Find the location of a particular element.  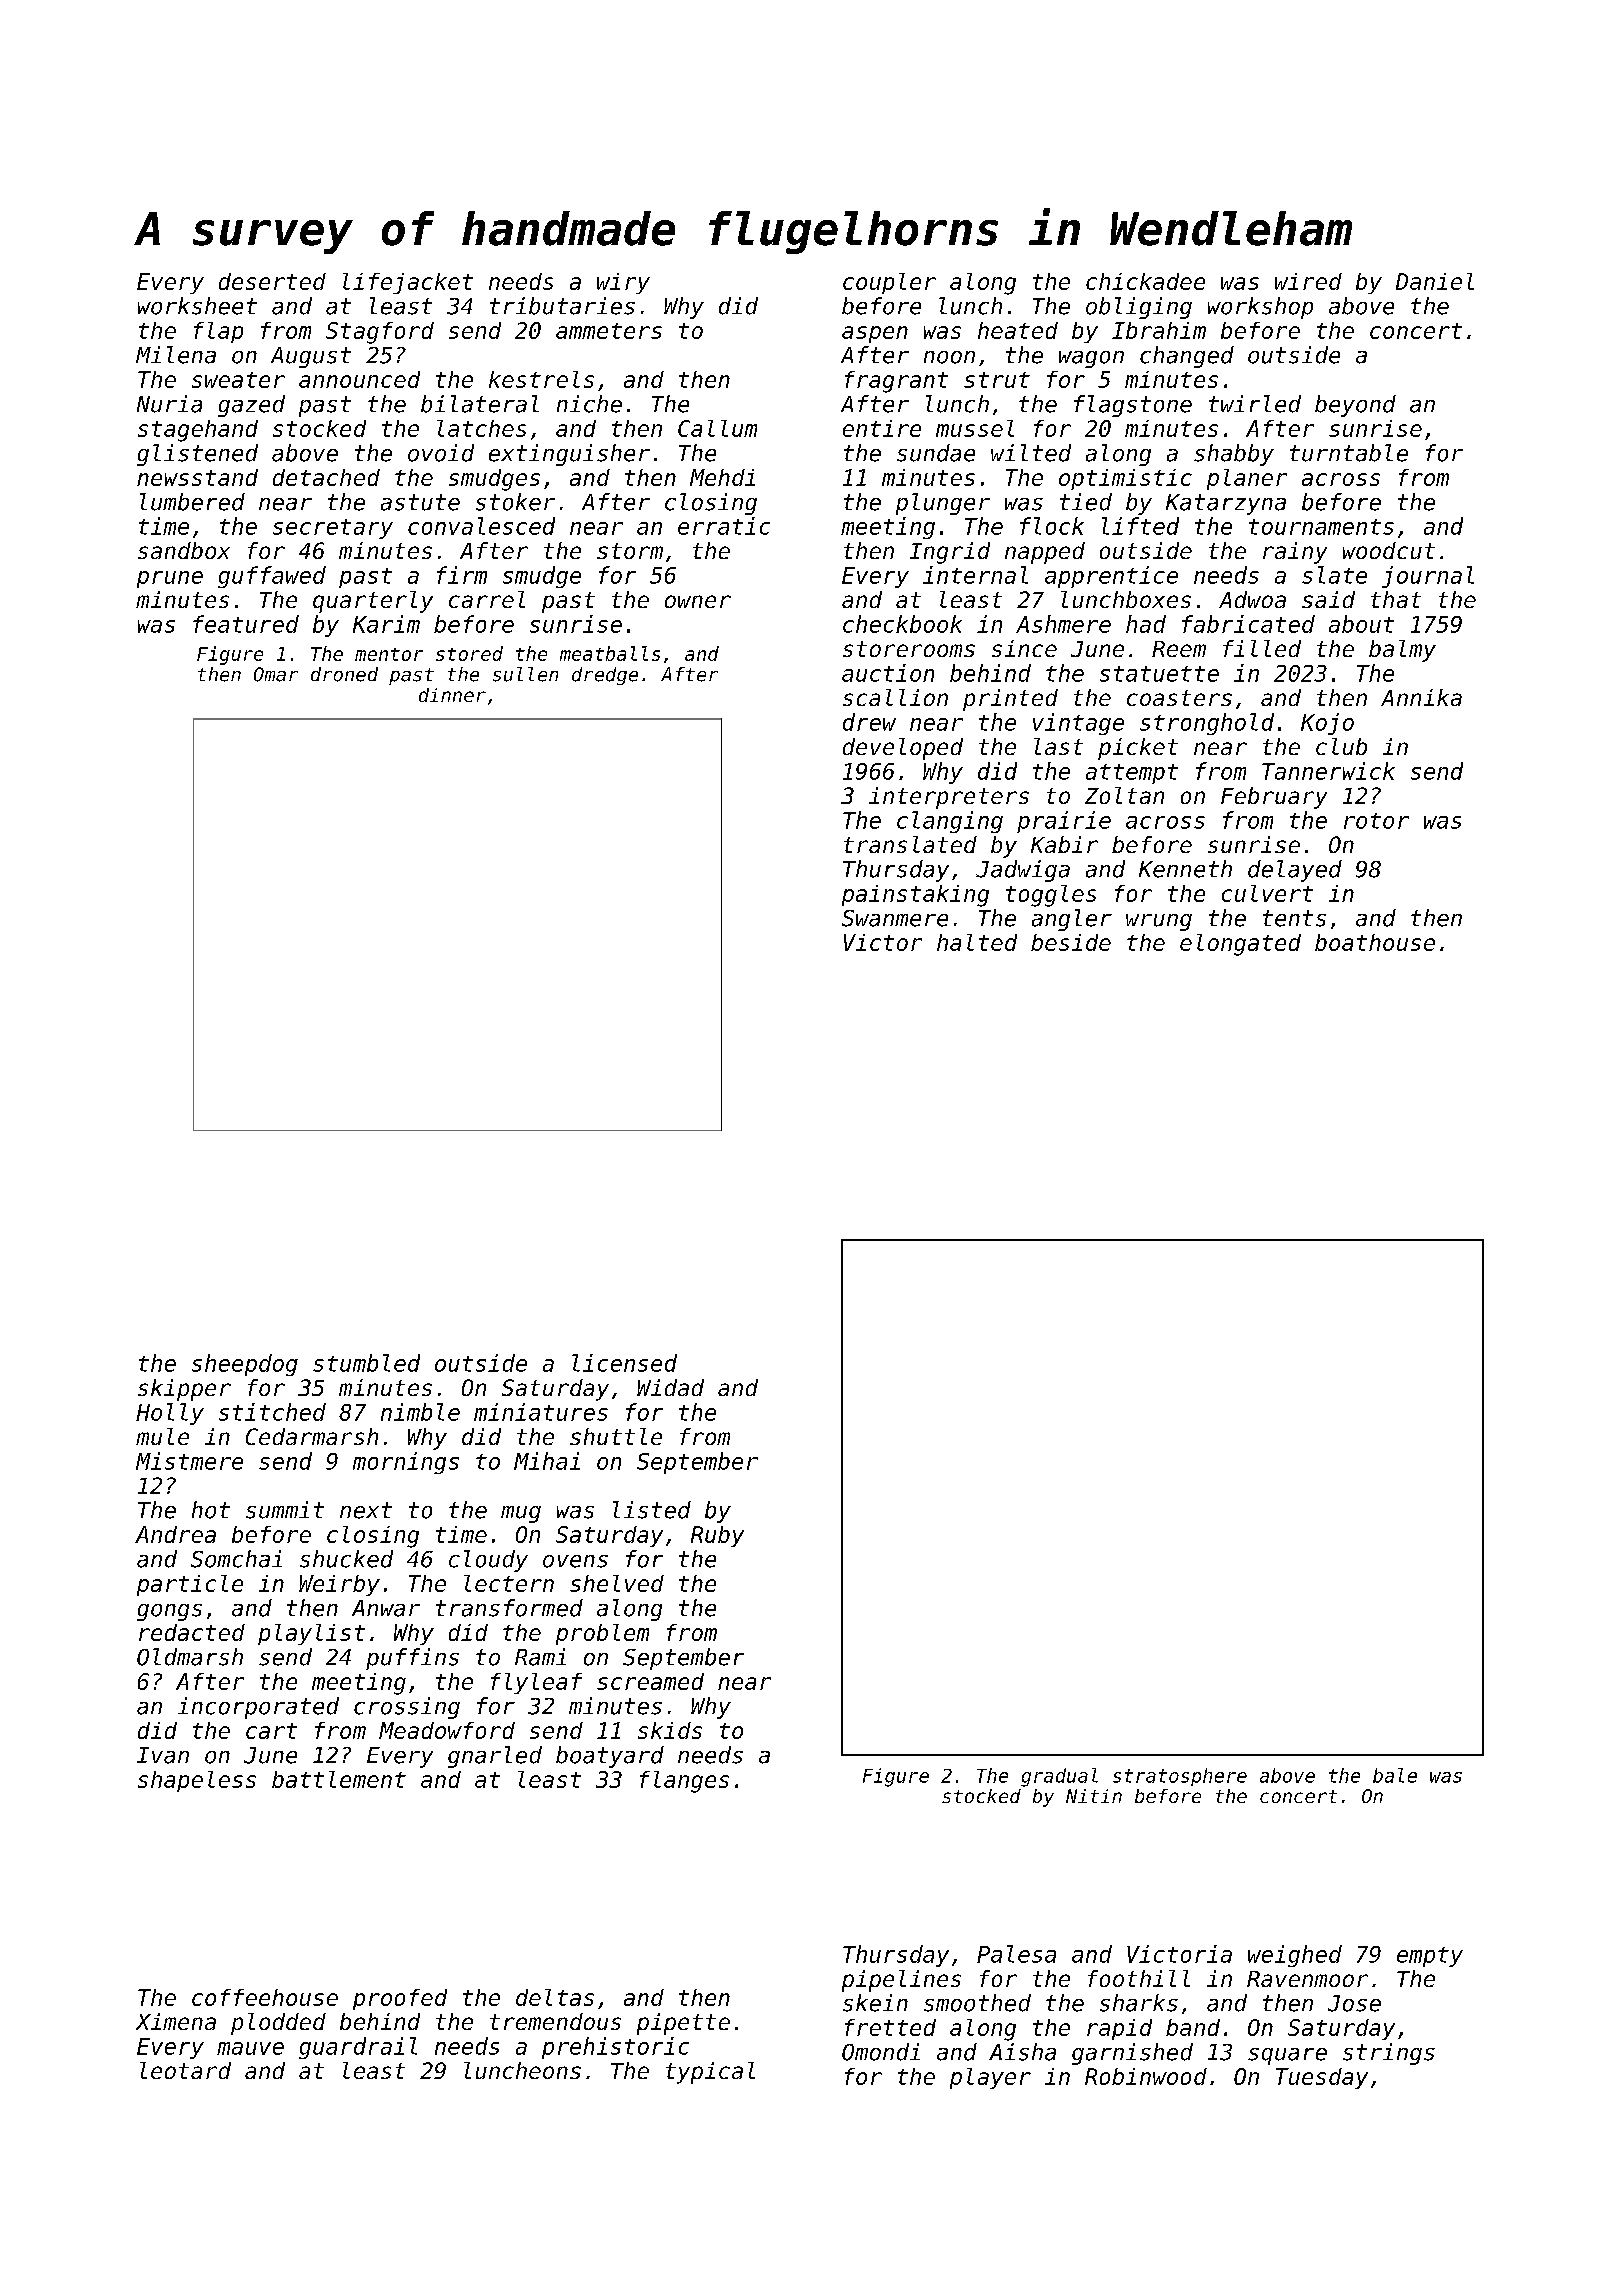

typical is located at coordinates (710, 2073).
